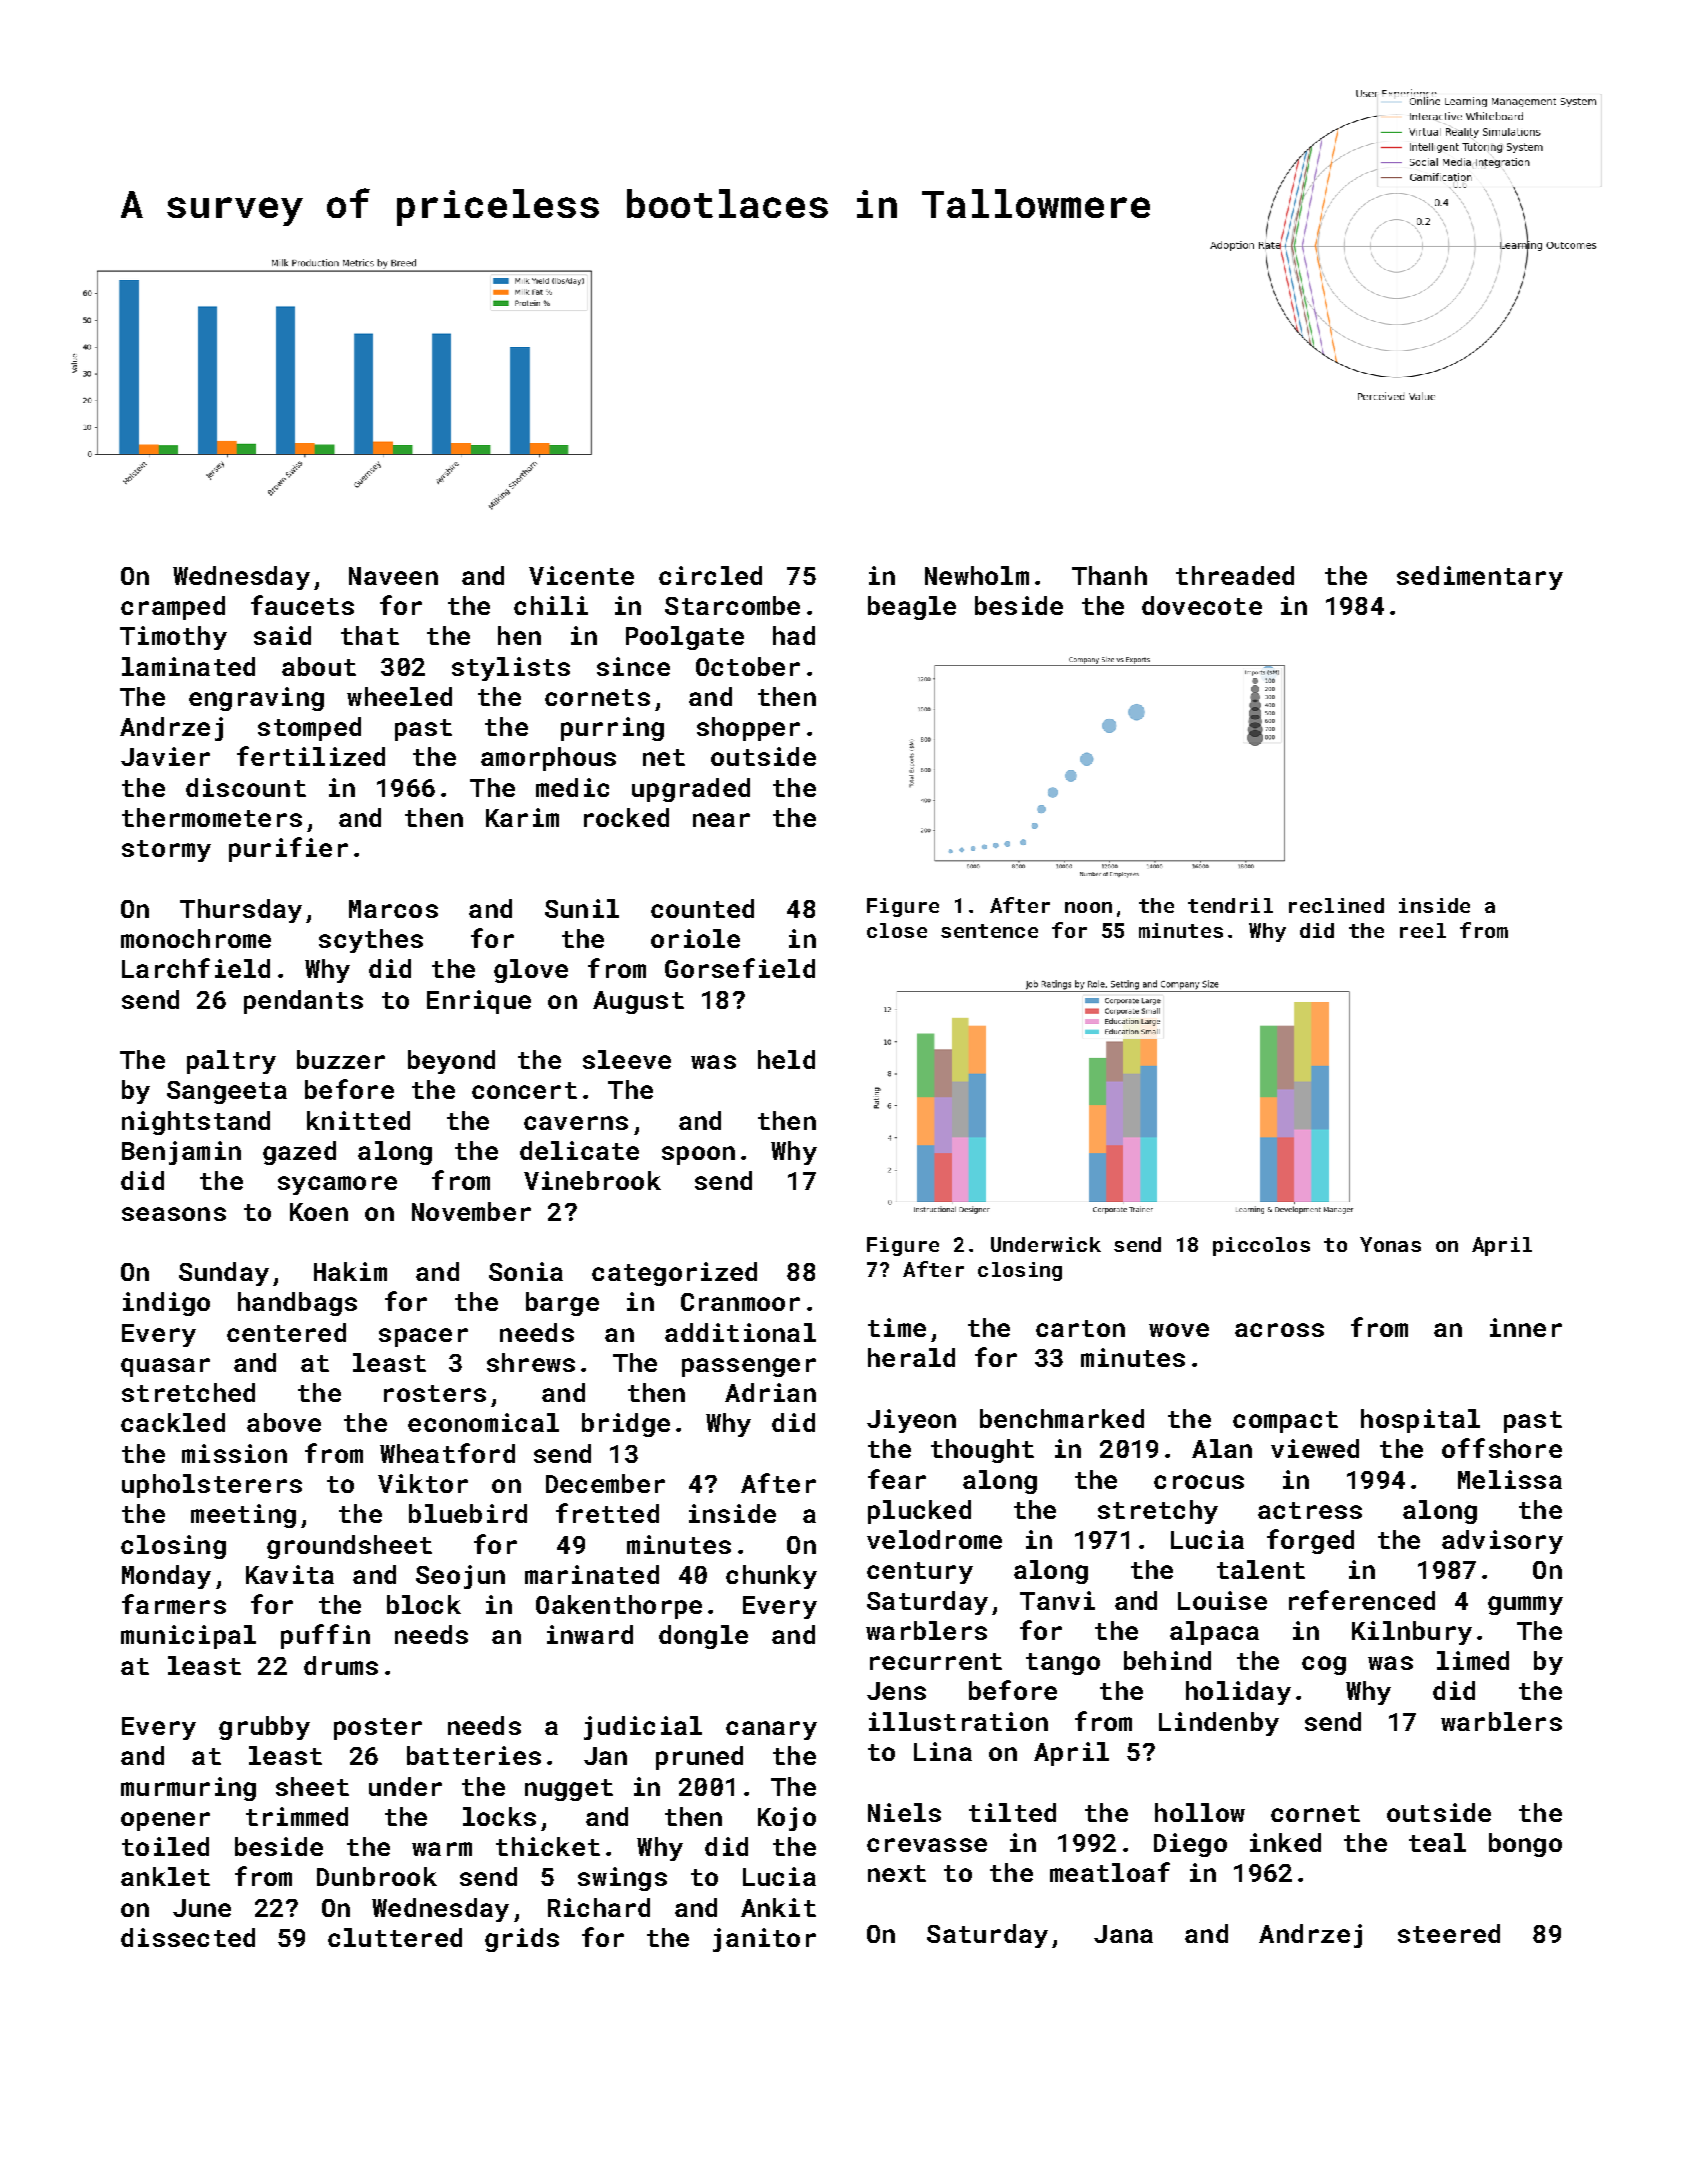 The width and height of the image is (1683, 2178). Describe the element at coordinates (1420, 1421) in the image. I see `hospital` at that location.
